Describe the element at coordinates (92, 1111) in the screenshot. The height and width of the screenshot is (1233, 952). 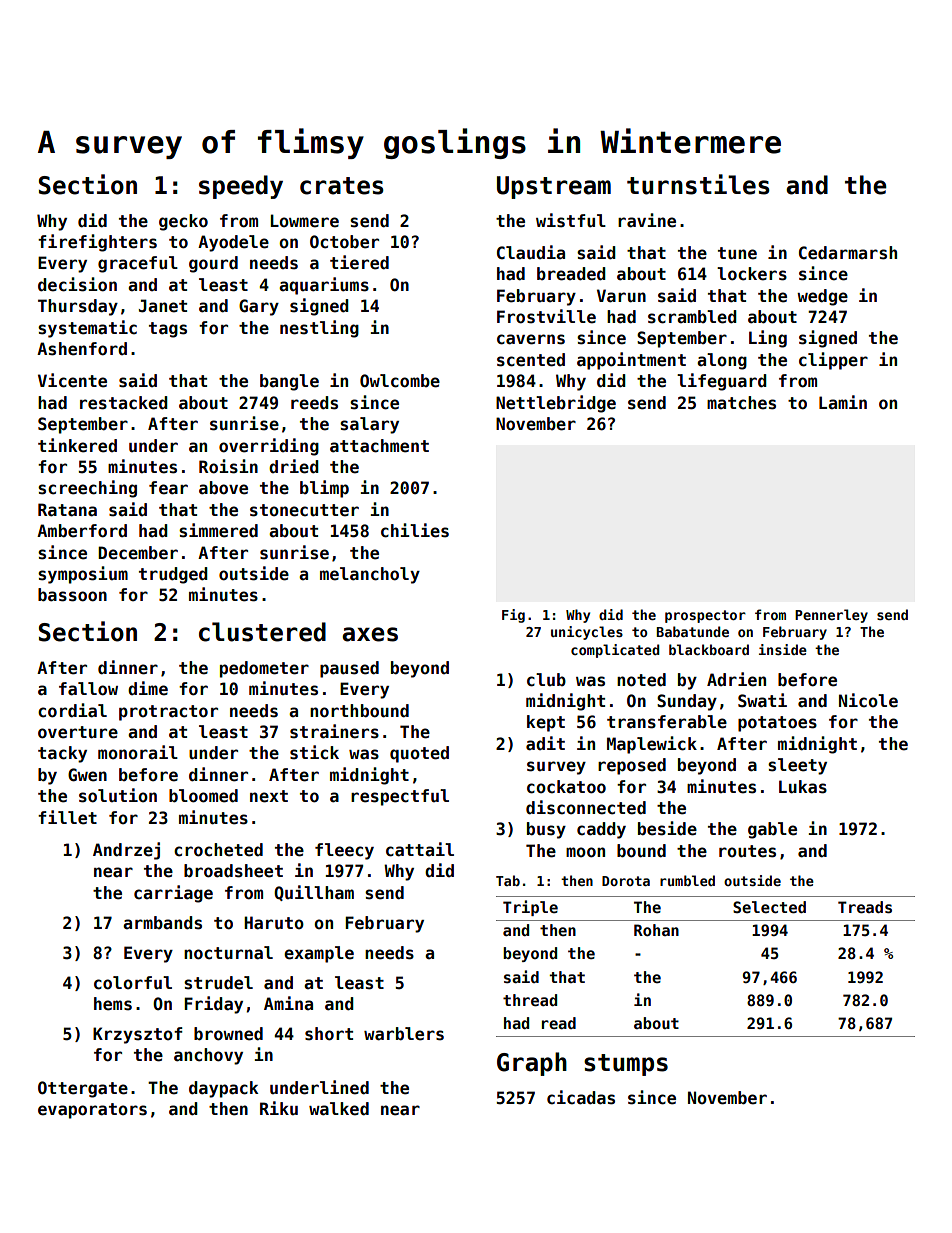
I see `evaporators` at that location.
